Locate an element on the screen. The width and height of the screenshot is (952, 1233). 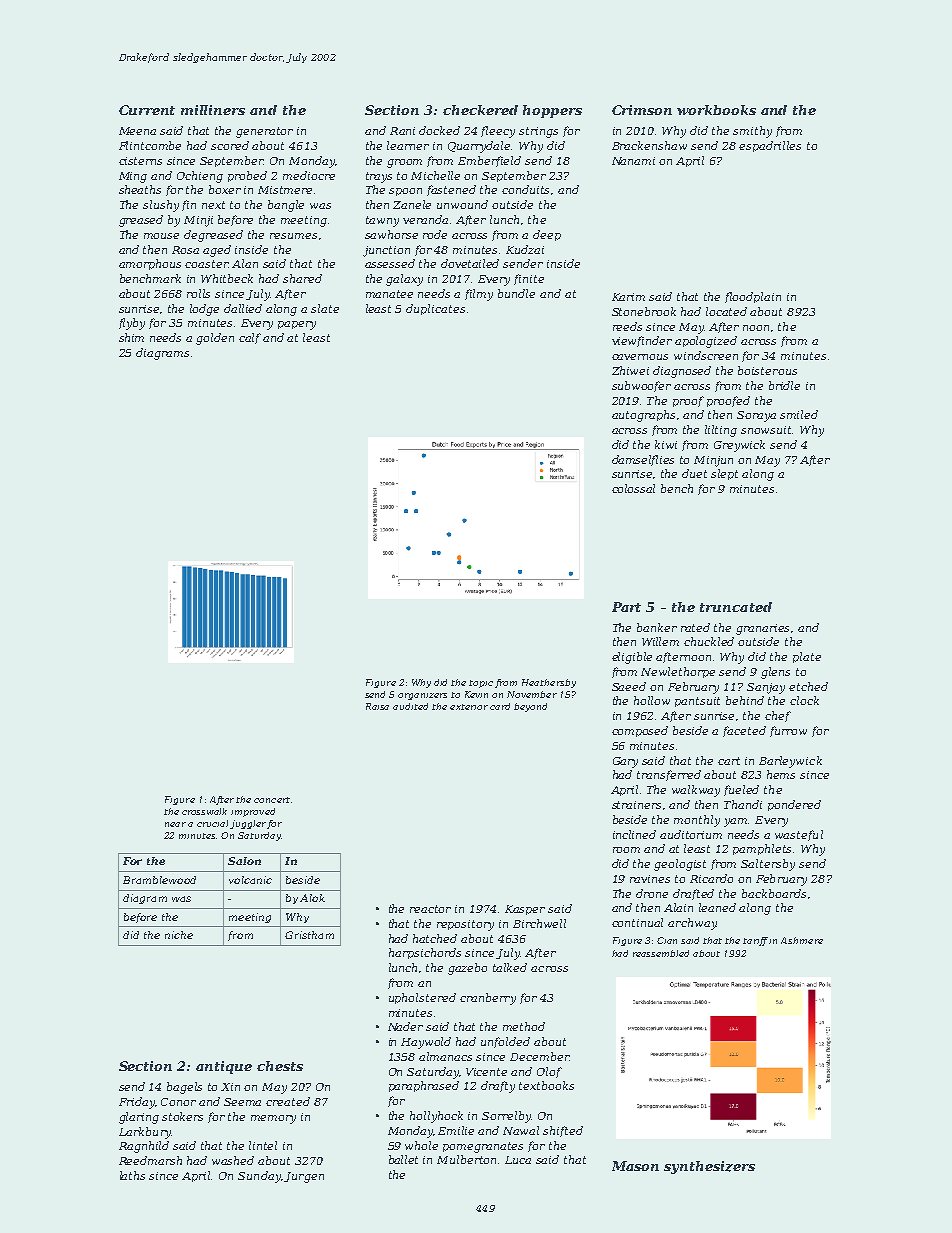
snowsuit is located at coordinates (767, 430).
